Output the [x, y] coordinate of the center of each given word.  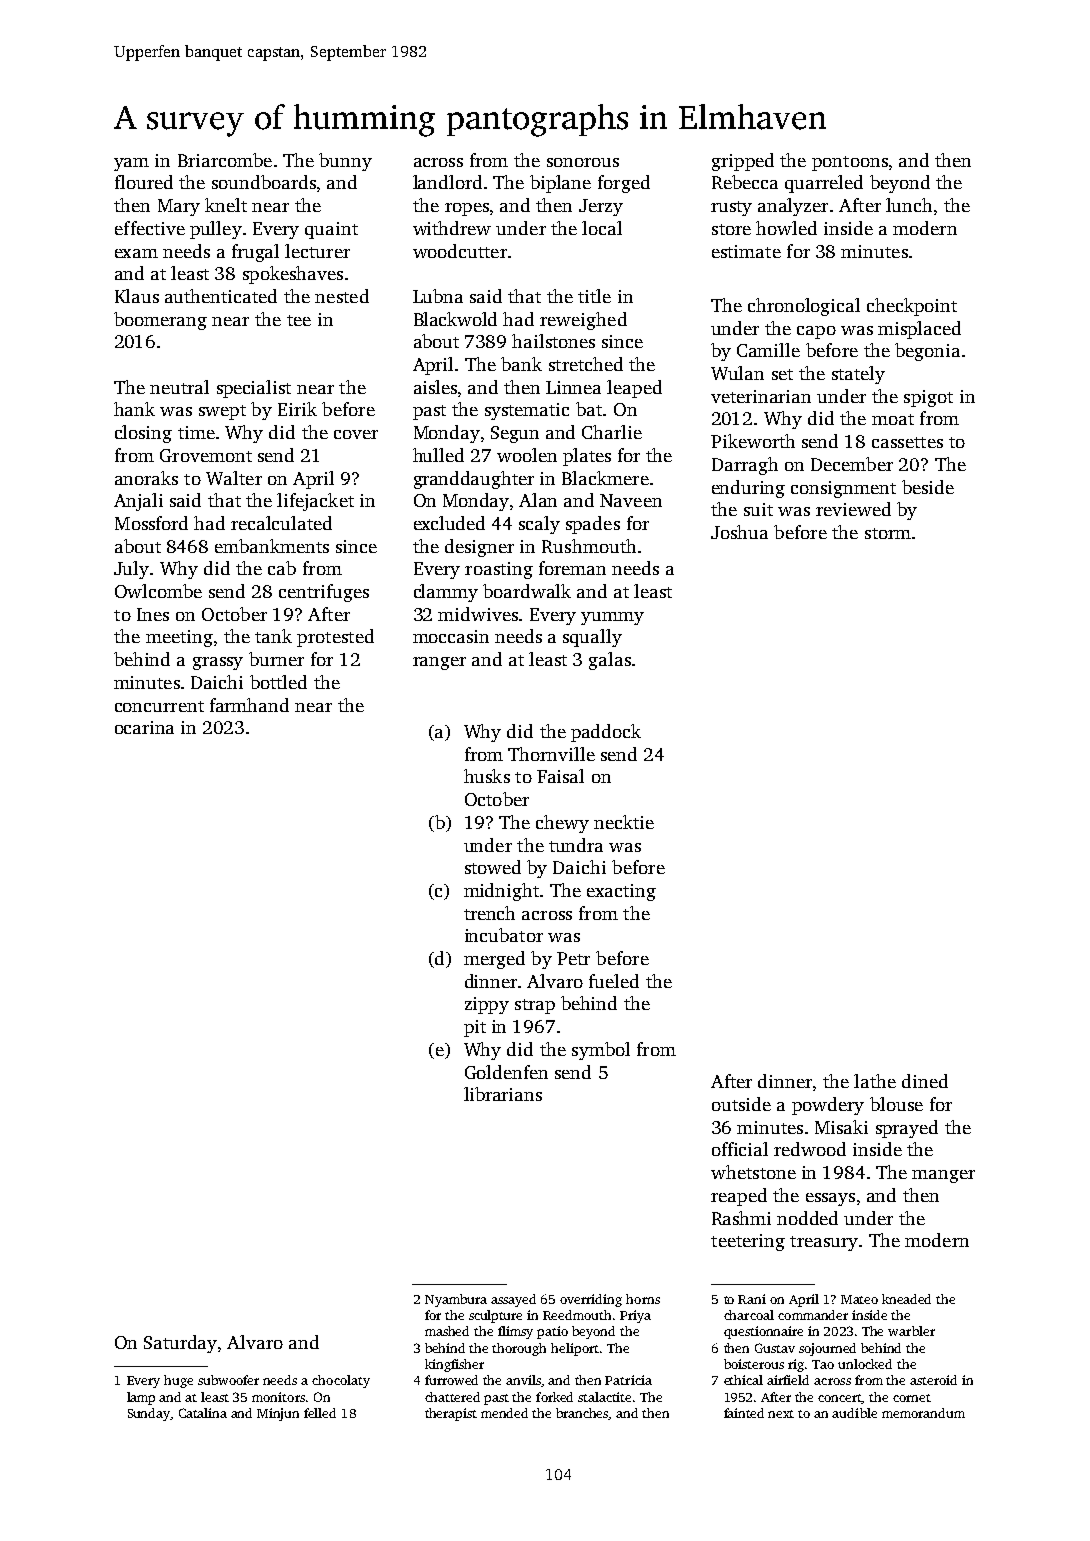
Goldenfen [506, 1072]
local [602, 228]
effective [150, 228]
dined [925, 1081]
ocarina [144, 727]
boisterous [754, 1364]
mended [504, 1413]
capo [816, 332]
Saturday [180, 1344]
